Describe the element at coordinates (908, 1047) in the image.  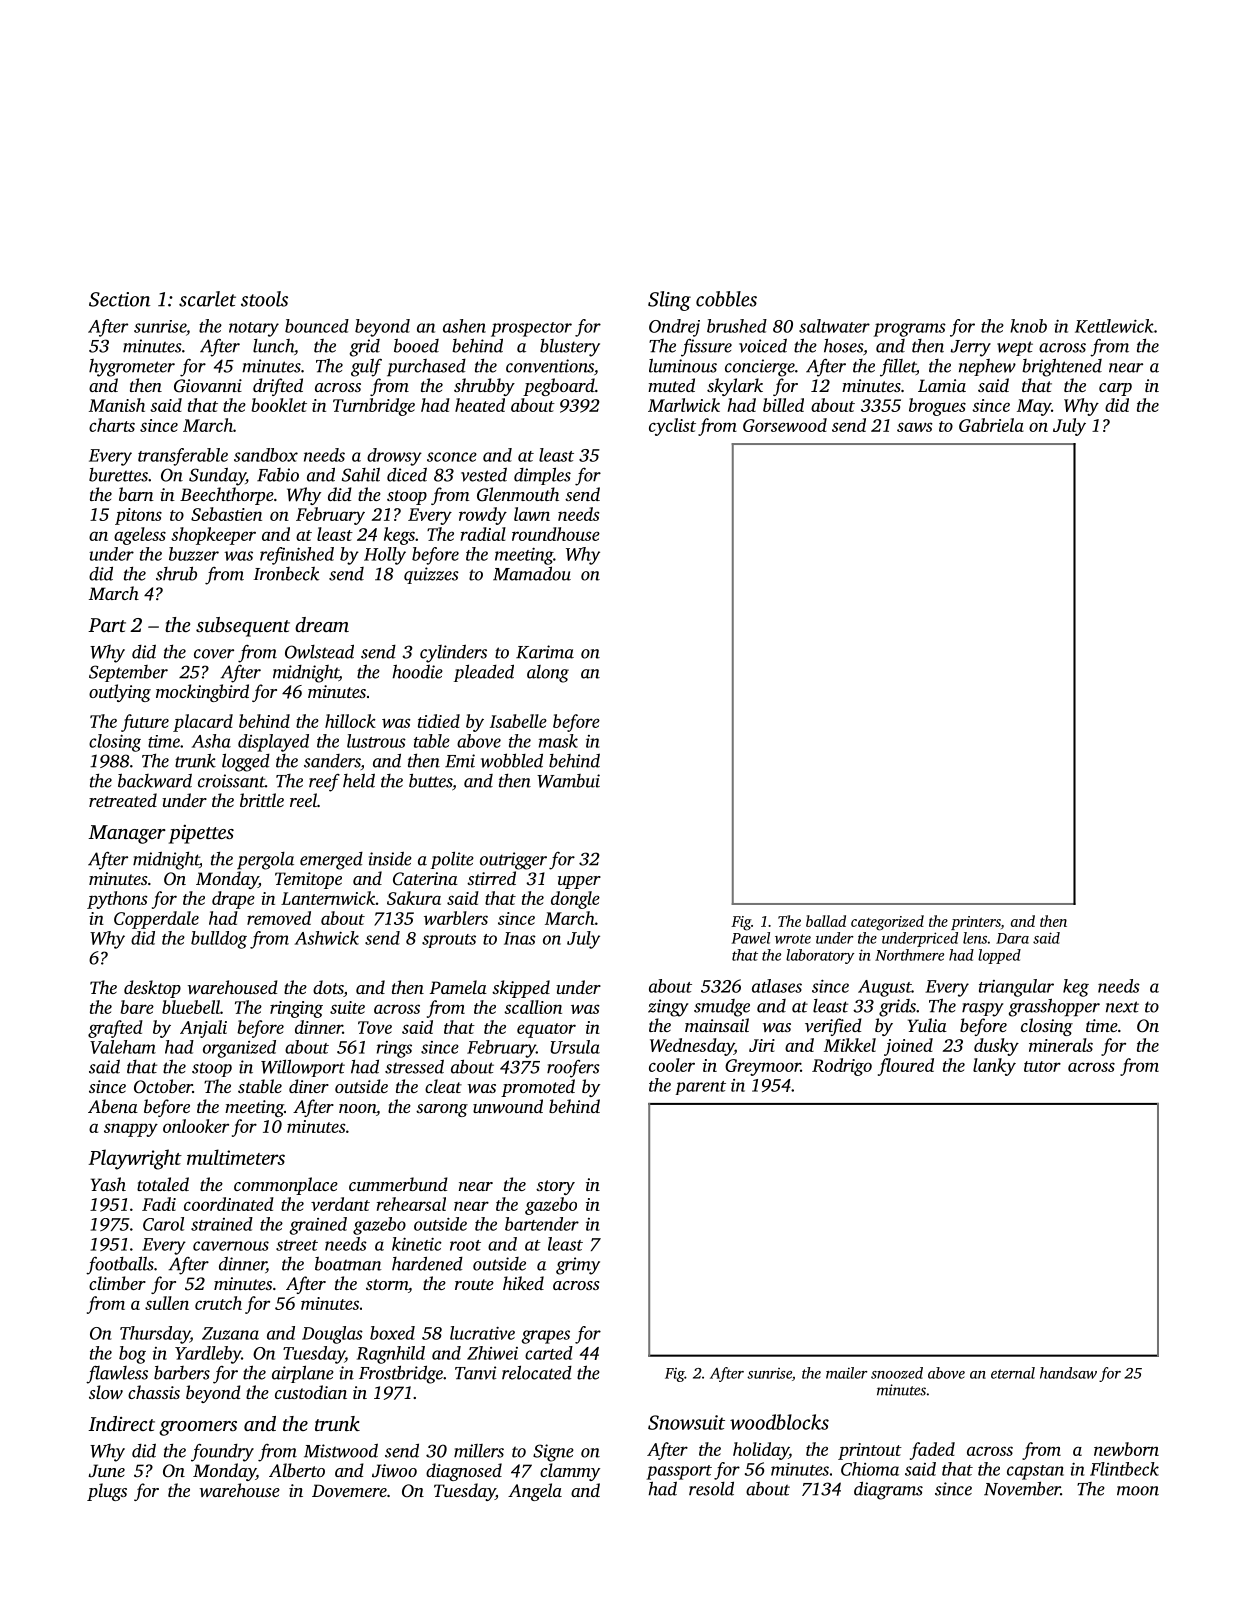
I see `joined` at that location.
